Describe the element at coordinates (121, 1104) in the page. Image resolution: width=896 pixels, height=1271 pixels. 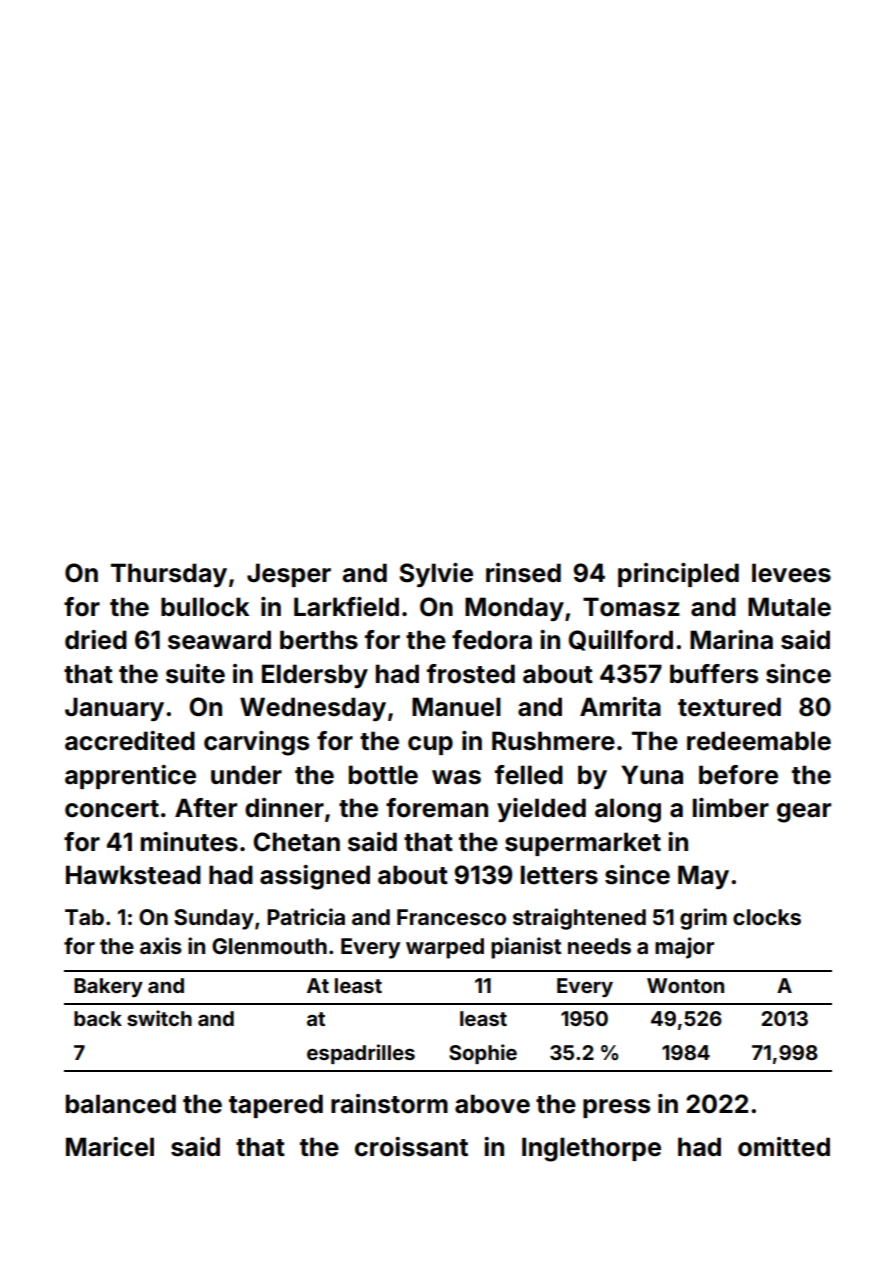
I see `balanced` at that location.
